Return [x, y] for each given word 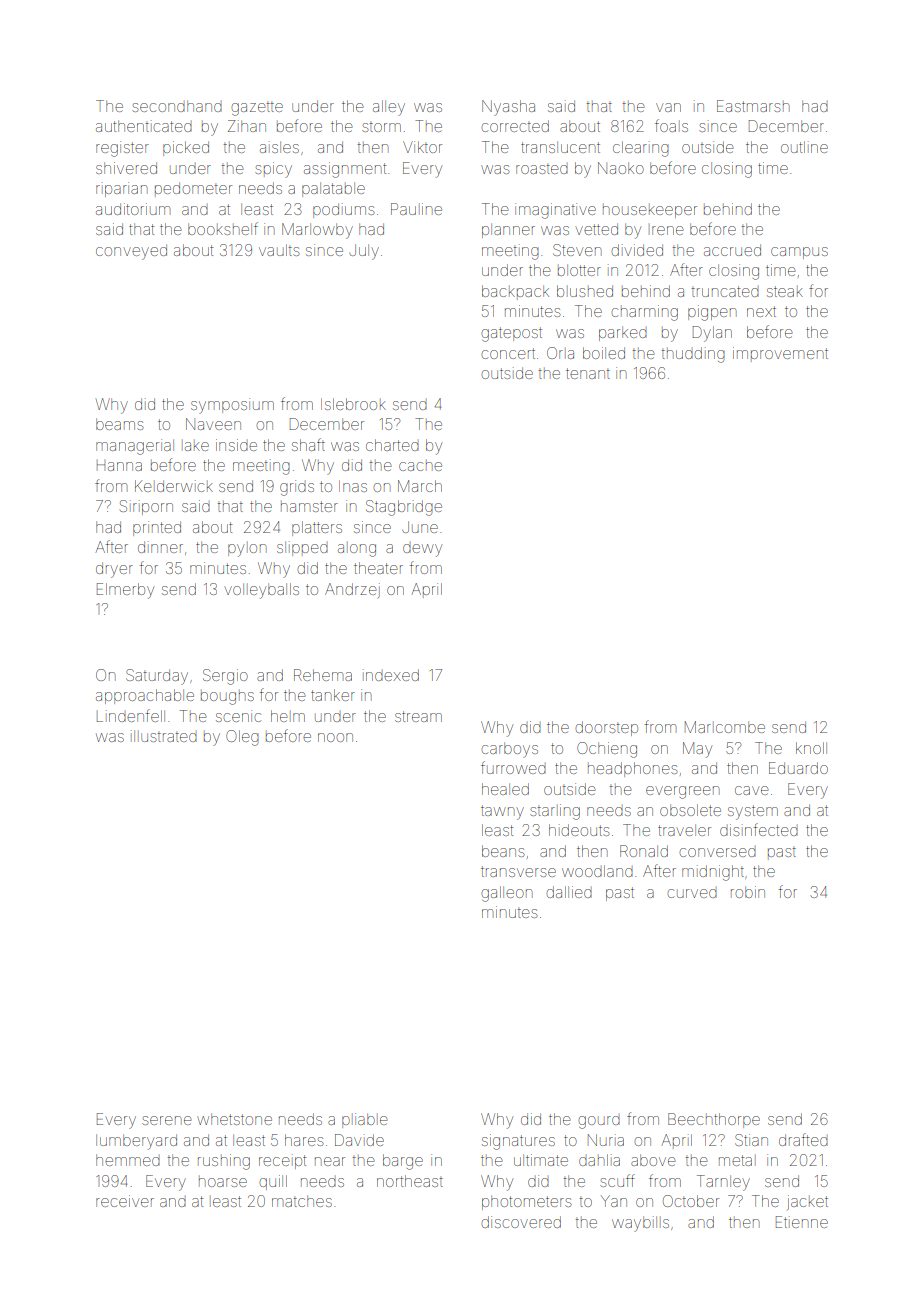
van [668, 107]
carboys [510, 750]
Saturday [157, 677]
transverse [518, 871]
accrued [732, 250]
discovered [521, 1222]
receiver [125, 1201]
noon [335, 737]
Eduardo [798, 768]
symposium [232, 406]
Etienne [802, 1222]
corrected [515, 126]
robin [748, 892]
